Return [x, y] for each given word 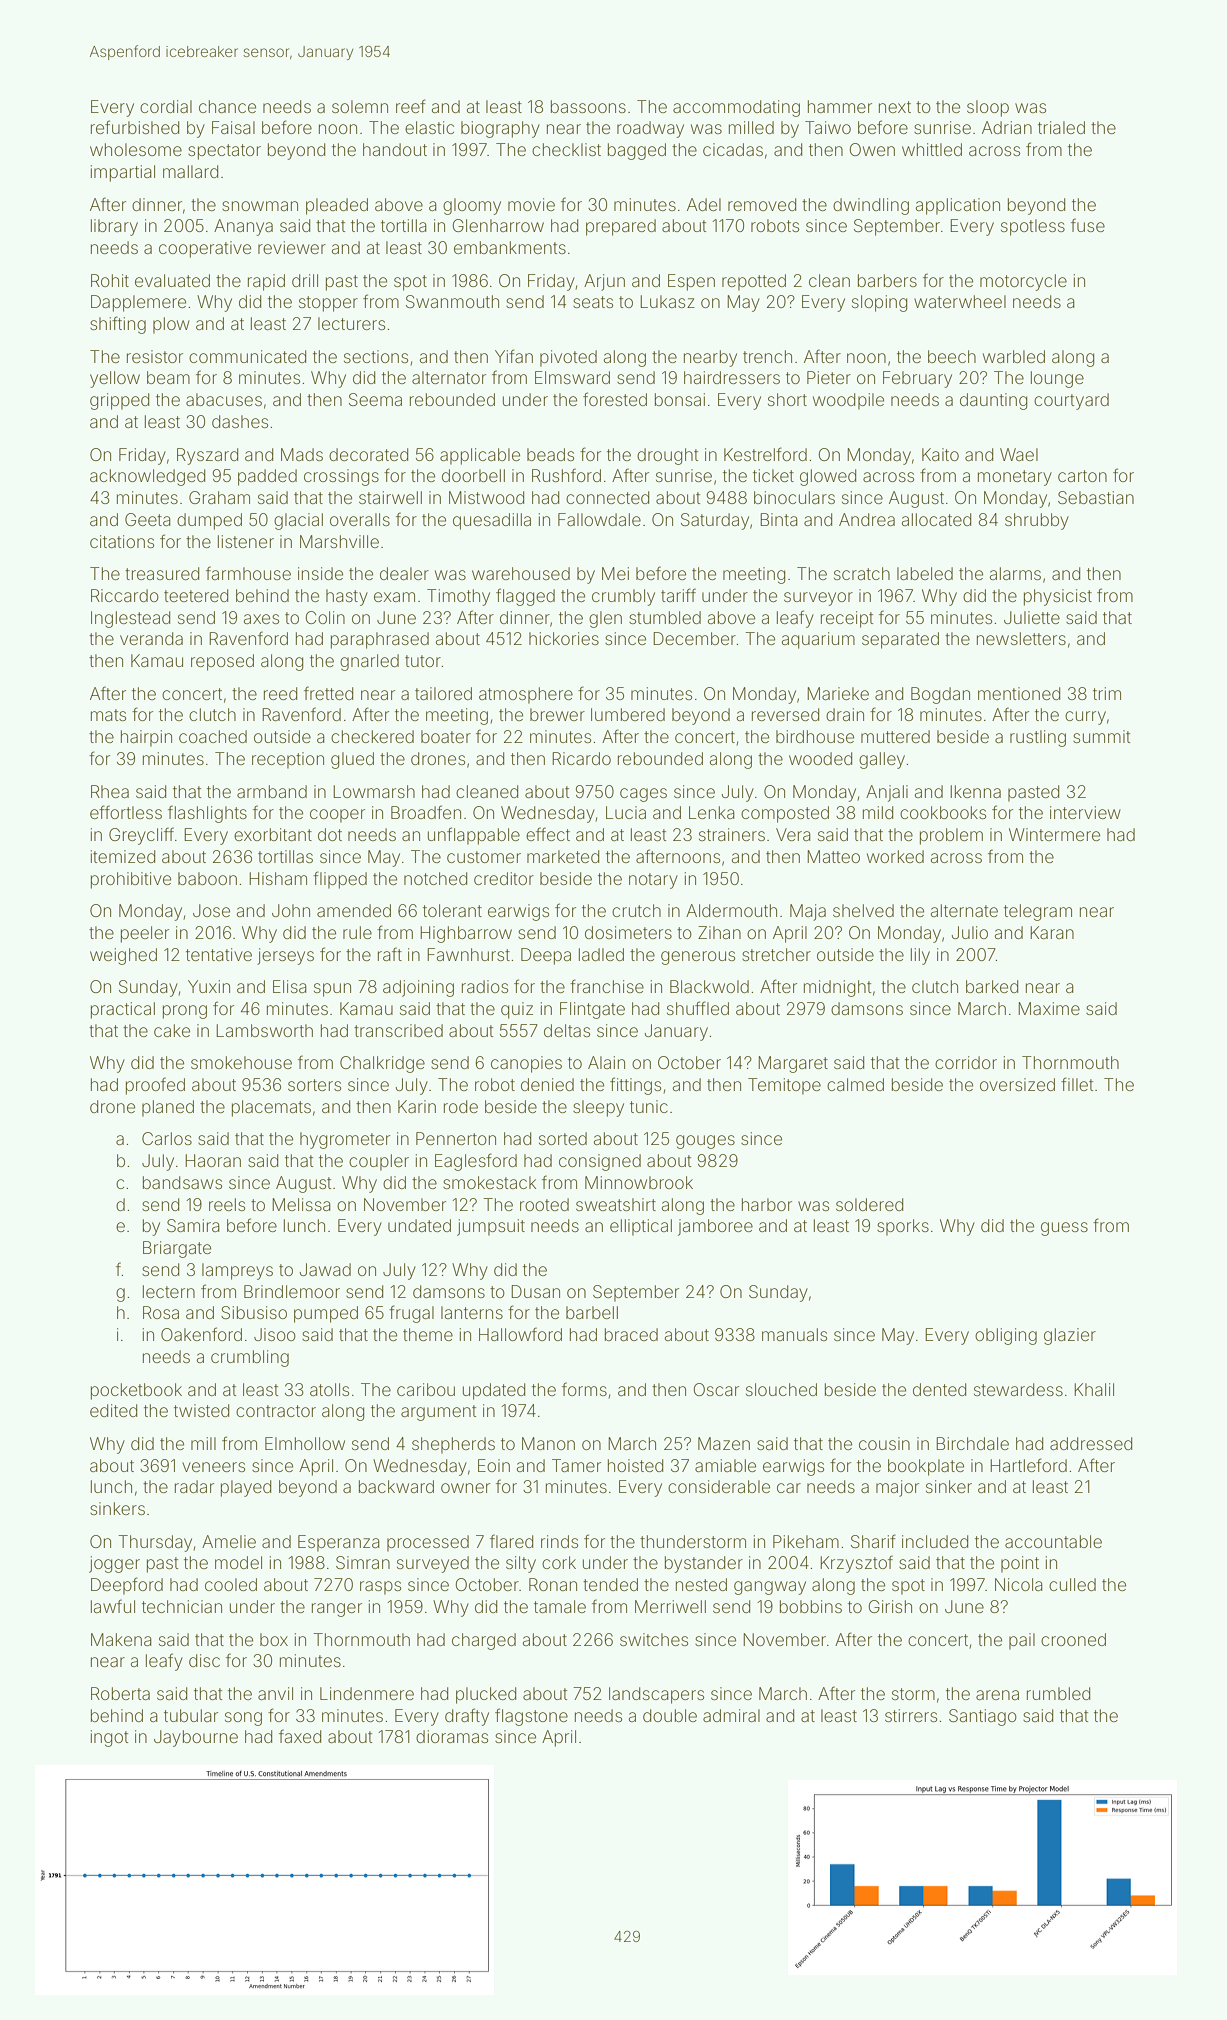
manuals [794, 1334]
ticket [773, 475]
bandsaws [182, 1182]
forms [584, 1389]
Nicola [1019, 1584]
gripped [119, 401]
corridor [966, 1062]
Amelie [229, 1541]
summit [1102, 736]
